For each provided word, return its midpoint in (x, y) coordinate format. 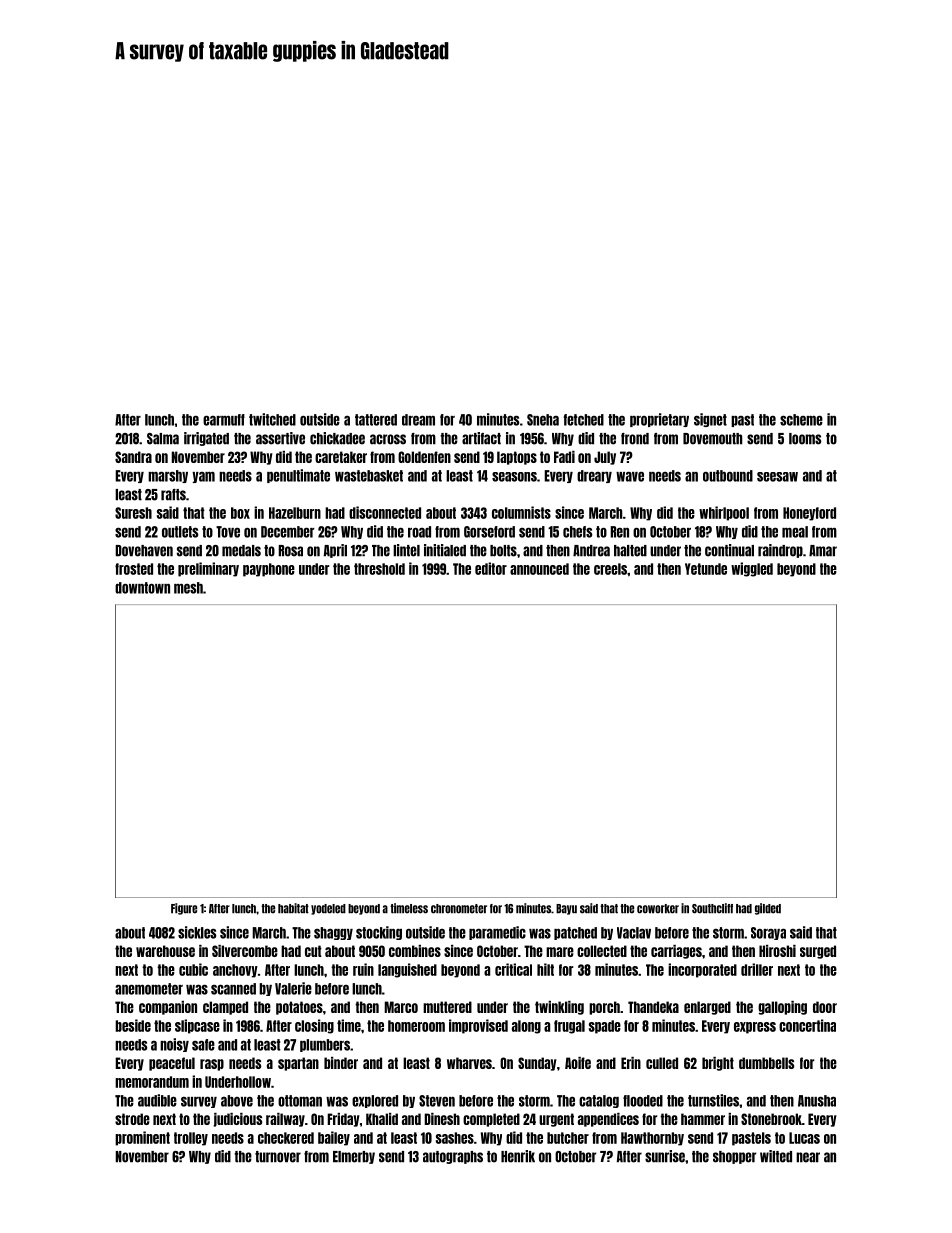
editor (491, 568)
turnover (278, 1157)
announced (539, 569)
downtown (142, 588)
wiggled (752, 569)
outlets (180, 532)
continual (729, 550)
